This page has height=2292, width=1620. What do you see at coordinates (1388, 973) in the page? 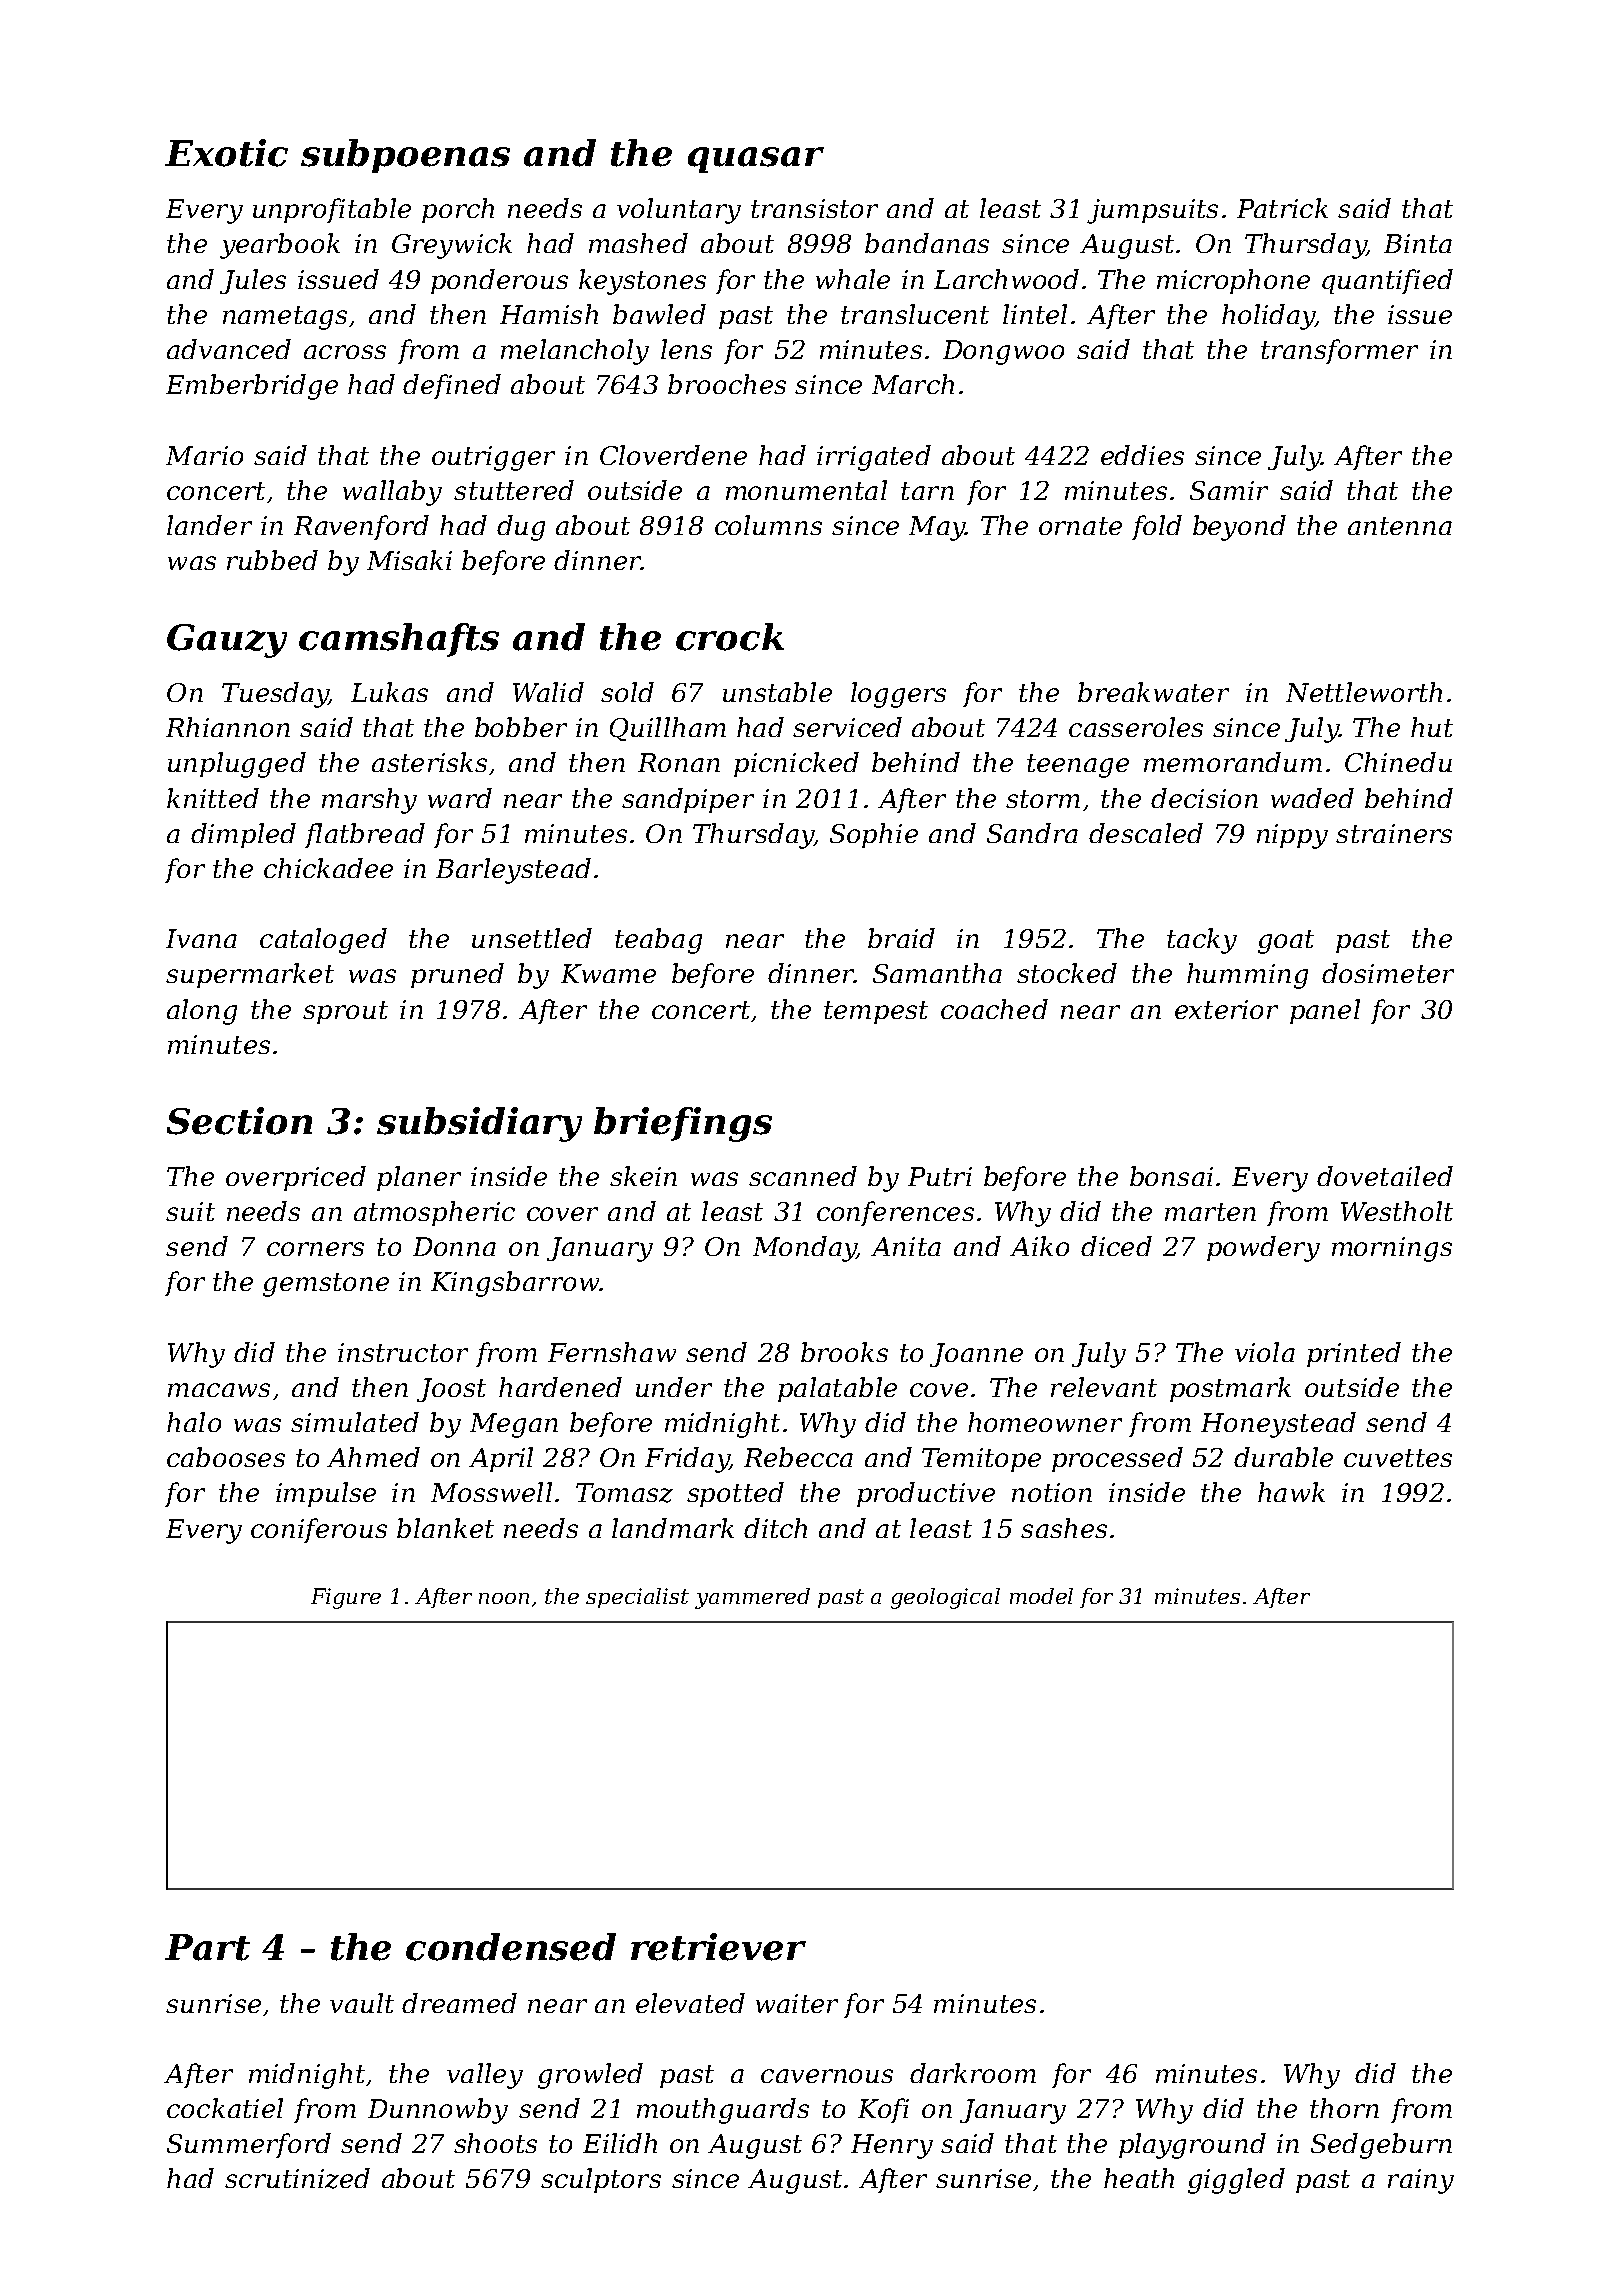
I see `dosimeter` at bounding box center [1388, 973].
